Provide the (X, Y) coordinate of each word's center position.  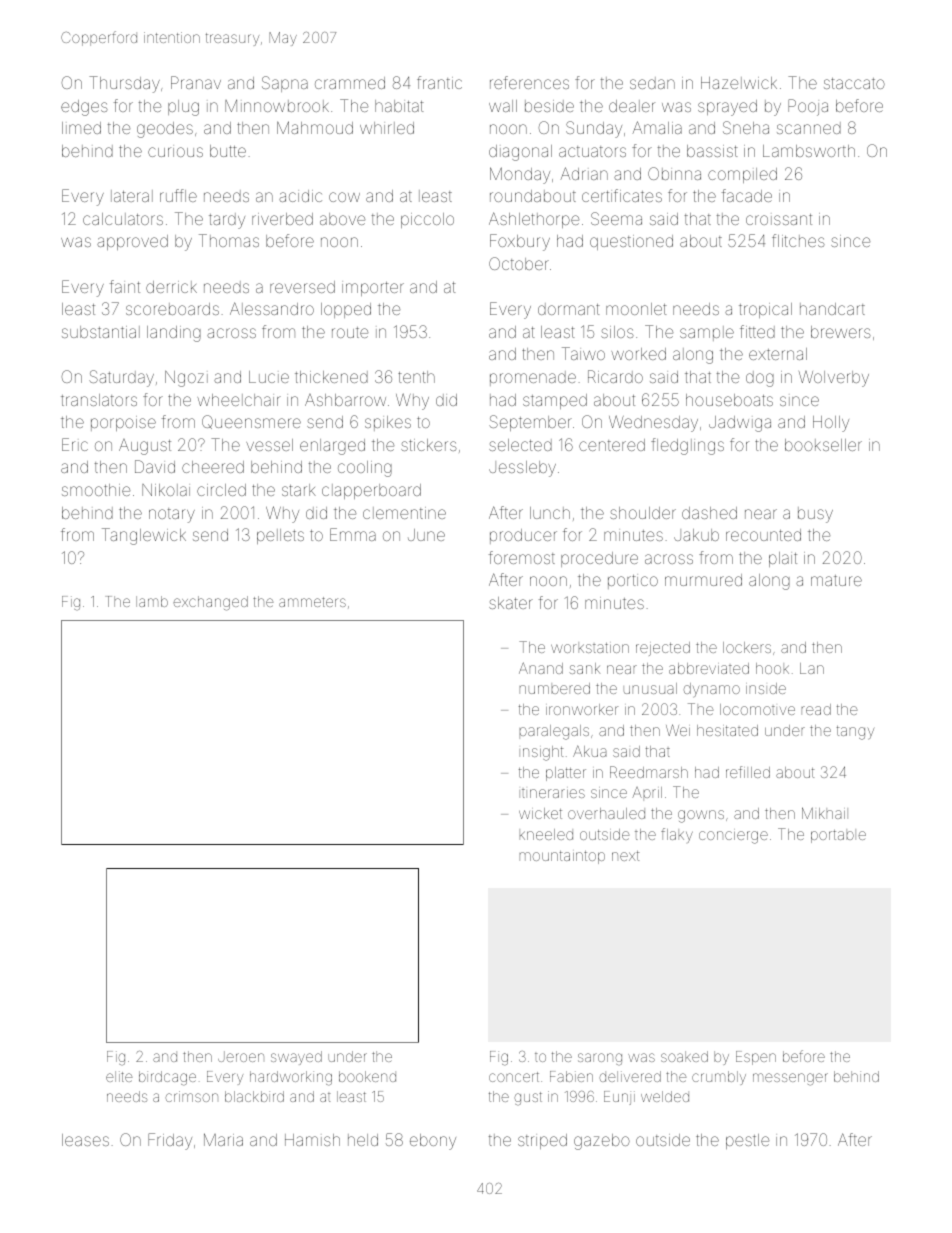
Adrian (584, 173)
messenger (790, 1079)
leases (85, 1140)
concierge (733, 837)
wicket (540, 813)
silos (617, 332)
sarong (600, 1059)
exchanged (210, 603)
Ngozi (186, 379)
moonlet (636, 309)
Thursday (124, 84)
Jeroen (241, 1056)
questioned (631, 242)
